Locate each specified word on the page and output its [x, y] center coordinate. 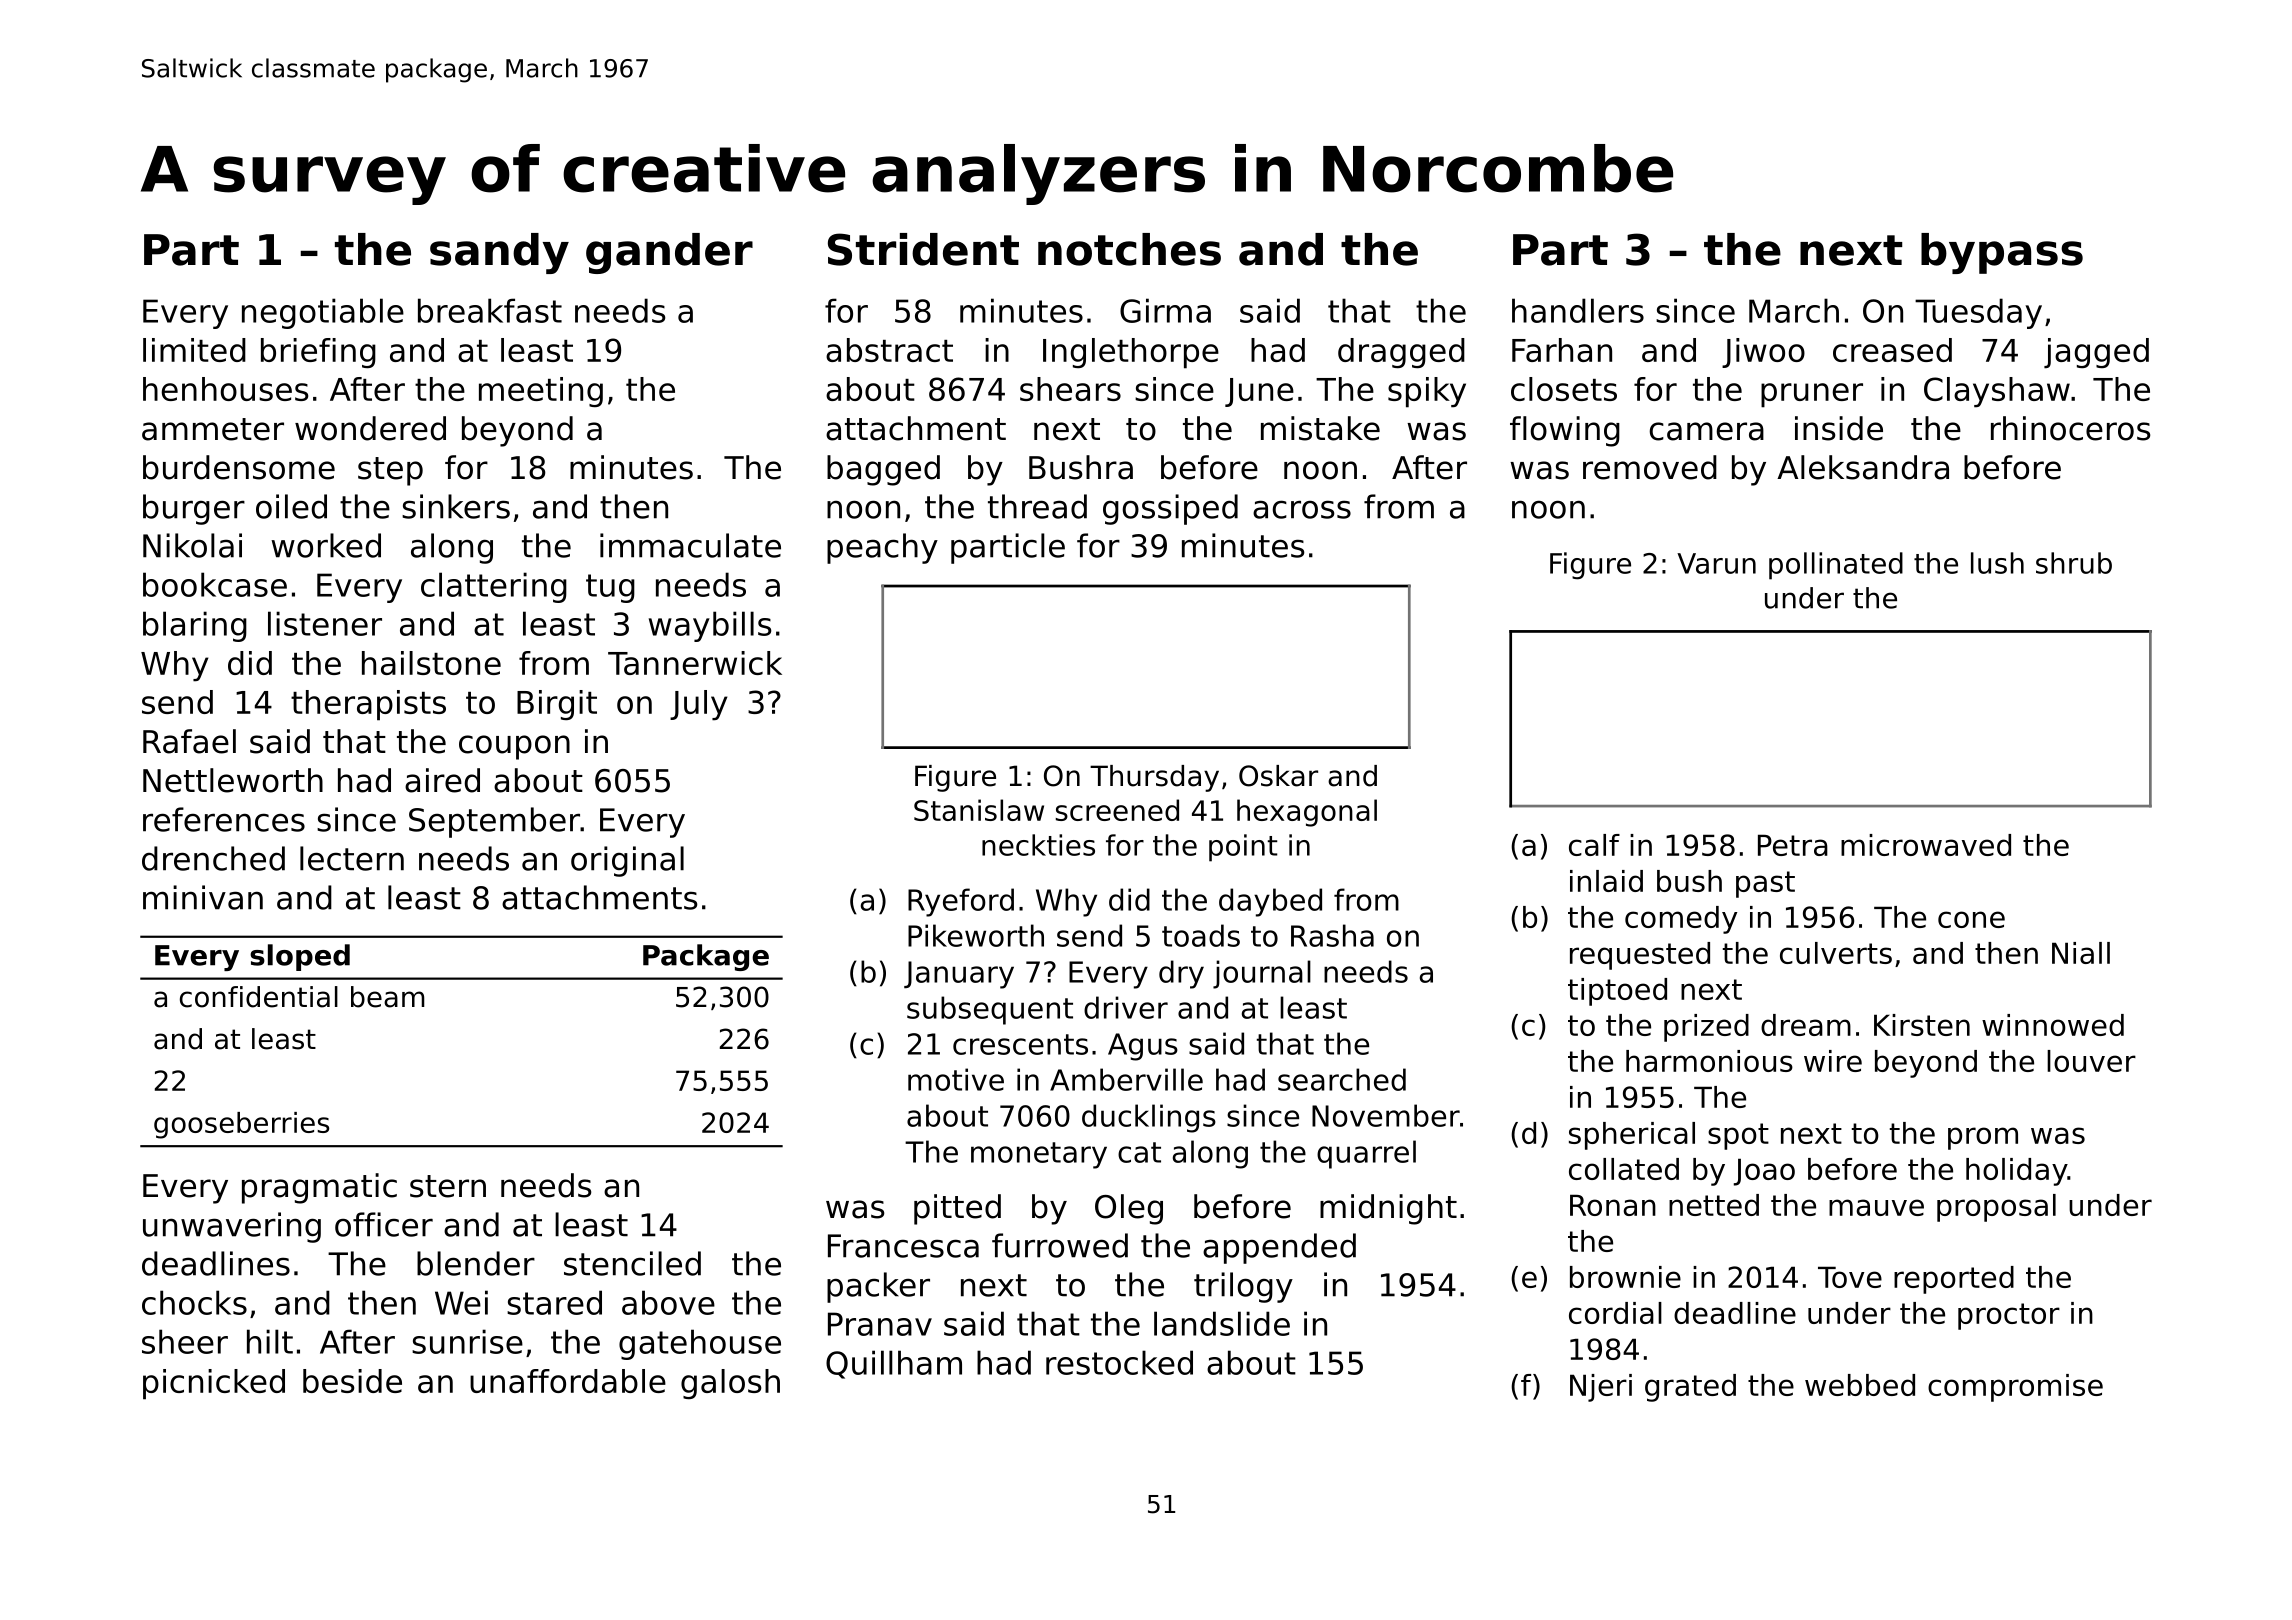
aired [442, 780]
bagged [883, 470]
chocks [194, 1302]
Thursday [1154, 778]
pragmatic [319, 1188]
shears [1070, 389]
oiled [291, 506]
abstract [889, 350]
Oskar [1278, 776]
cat [1139, 1152]
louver [2091, 1061]
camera [1707, 431]
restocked [1119, 1362]
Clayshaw [1997, 392]
